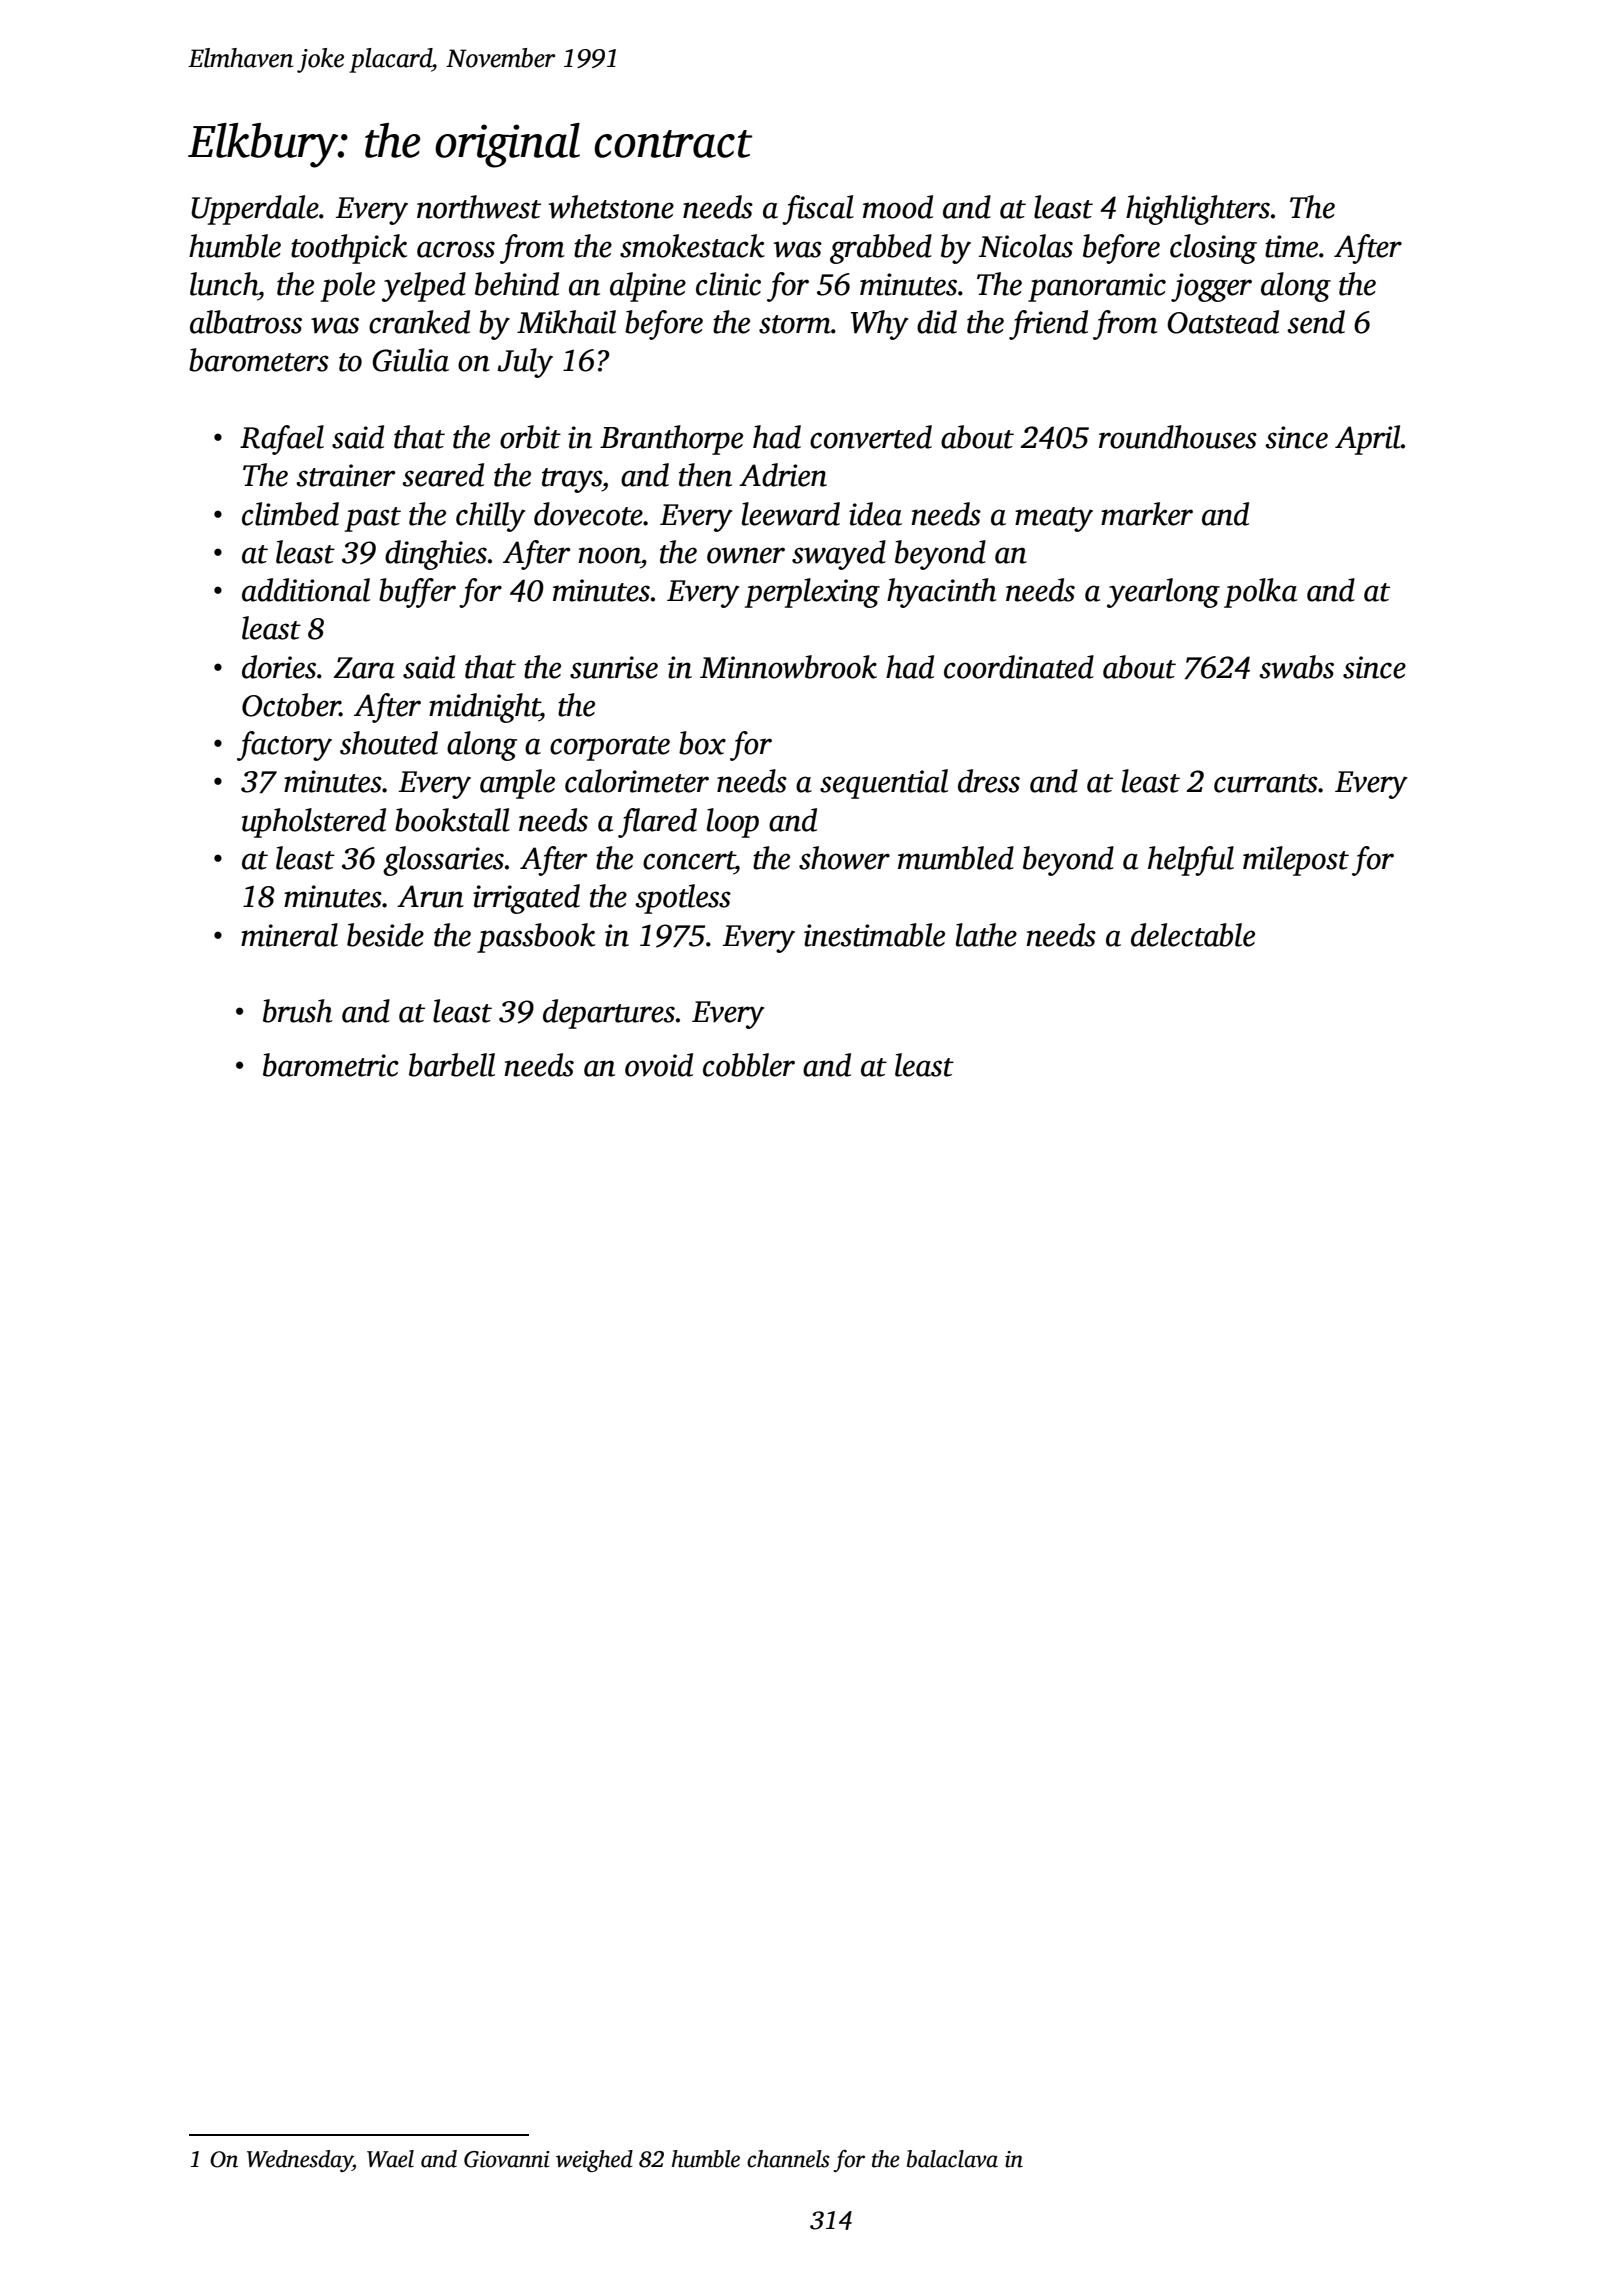 The image size is (1620, 2292). What do you see at coordinates (671, 440) in the page?
I see `Branthorpe` at bounding box center [671, 440].
